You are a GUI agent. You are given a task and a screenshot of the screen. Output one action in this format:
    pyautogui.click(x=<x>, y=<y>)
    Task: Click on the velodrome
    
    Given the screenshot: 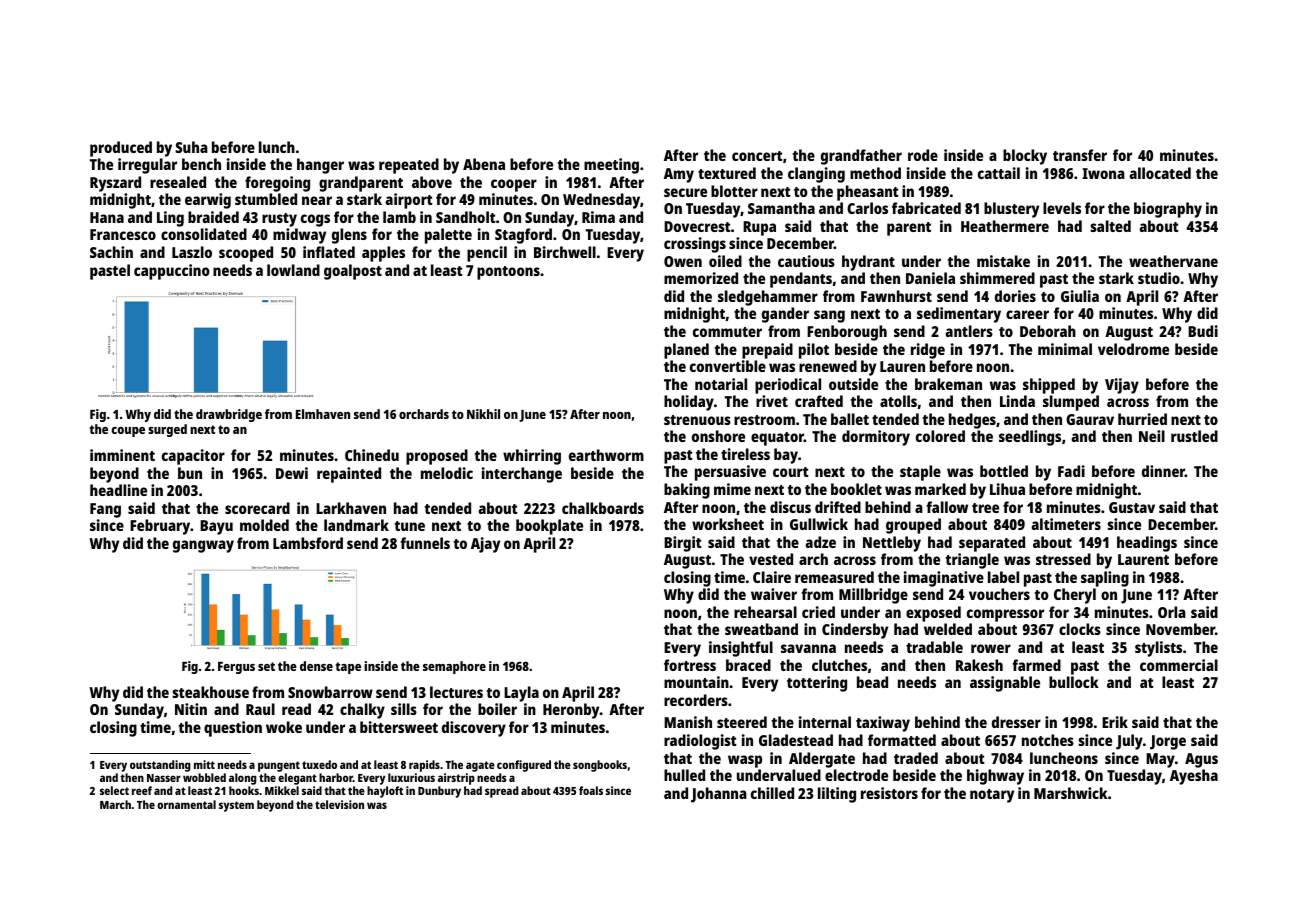 What is the action you would take?
    pyautogui.click(x=1133, y=349)
